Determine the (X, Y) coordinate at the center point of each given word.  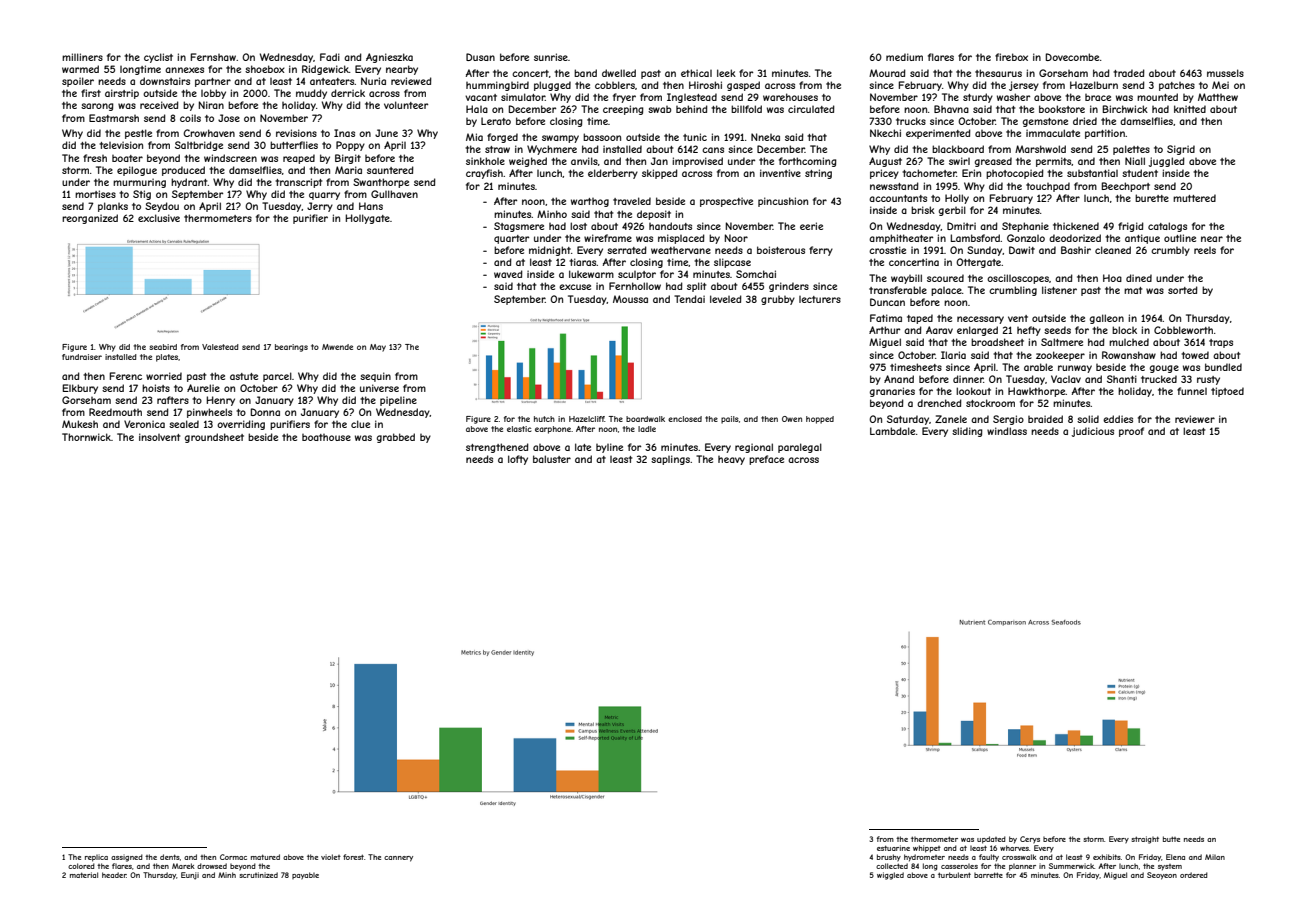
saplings (670, 460)
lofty (518, 460)
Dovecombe (1072, 57)
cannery (398, 859)
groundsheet (214, 438)
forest (353, 857)
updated (991, 840)
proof (1131, 432)
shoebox (265, 69)
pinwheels (209, 413)
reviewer (1195, 419)
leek (726, 73)
